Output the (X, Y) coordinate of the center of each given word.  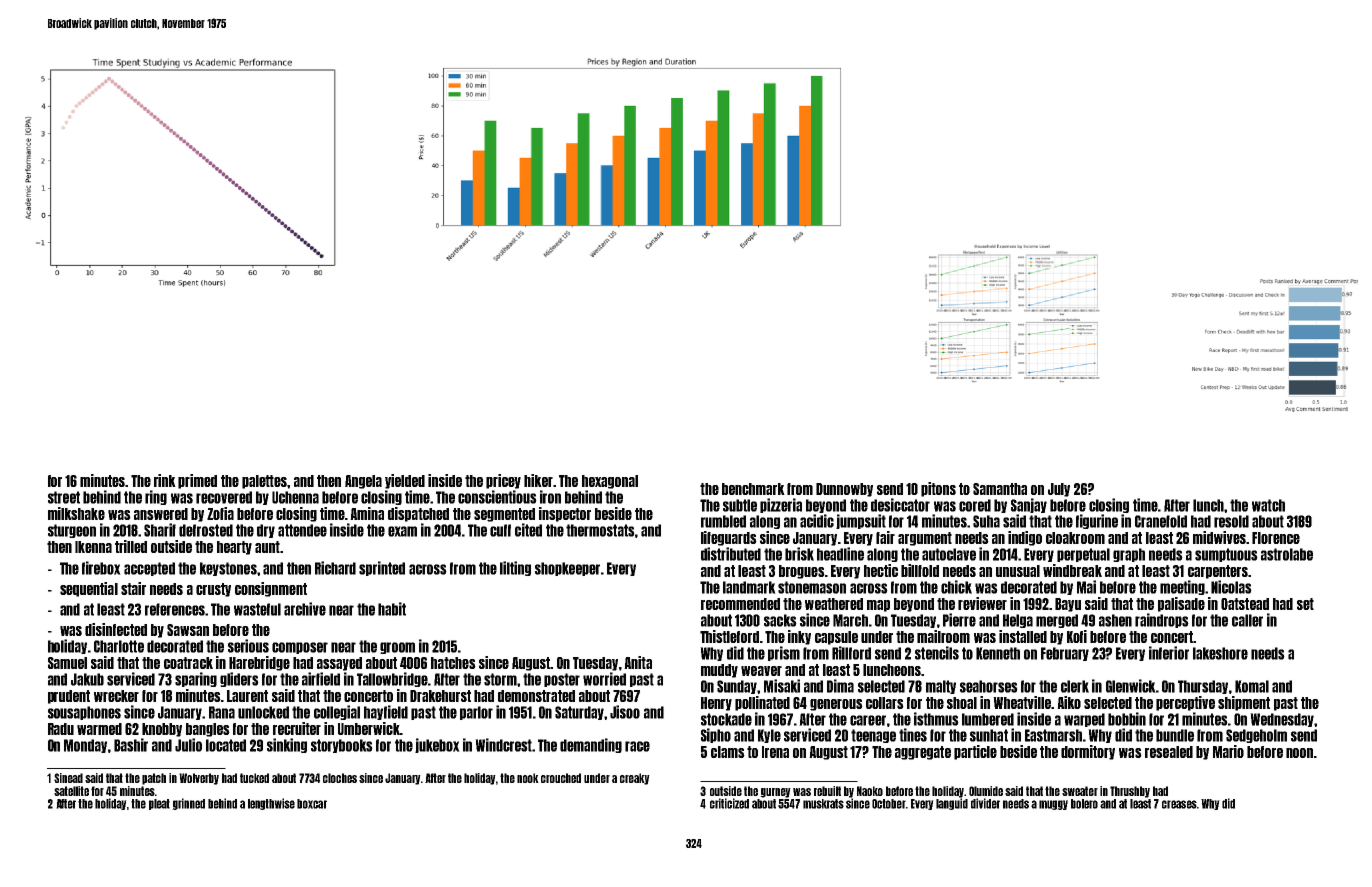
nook (528, 778)
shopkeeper (567, 569)
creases (1179, 804)
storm (500, 679)
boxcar (312, 804)
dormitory (1088, 752)
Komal (1252, 686)
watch (1268, 505)
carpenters (1218, 572)
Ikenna (93, 547)
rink (165, 480)
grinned (188, 804)
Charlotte (119, 646)
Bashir (131, 745)
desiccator (900, 505)
